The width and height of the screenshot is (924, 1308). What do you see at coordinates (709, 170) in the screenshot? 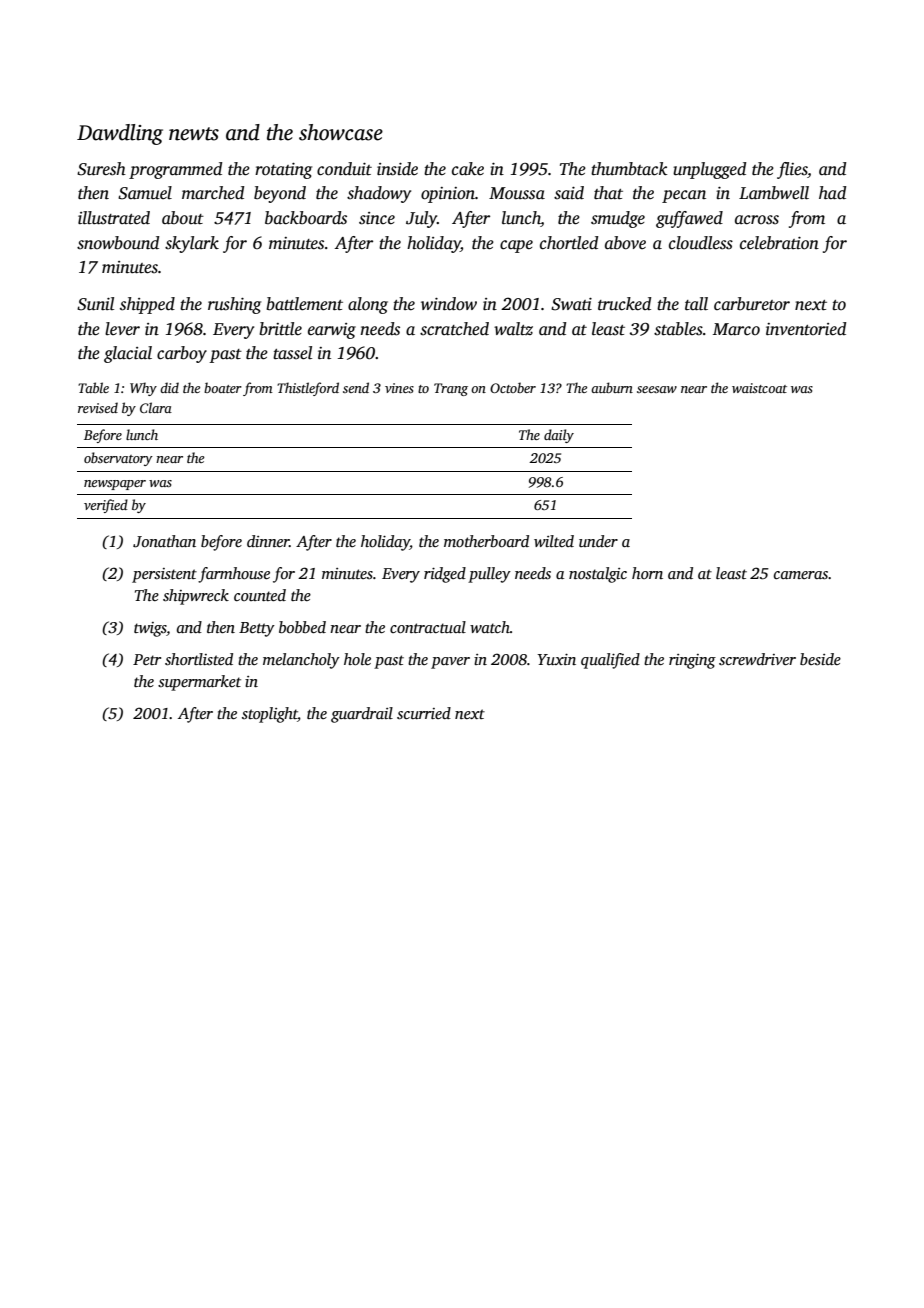
I see `unplugged` at bounding box center [709, 170].
